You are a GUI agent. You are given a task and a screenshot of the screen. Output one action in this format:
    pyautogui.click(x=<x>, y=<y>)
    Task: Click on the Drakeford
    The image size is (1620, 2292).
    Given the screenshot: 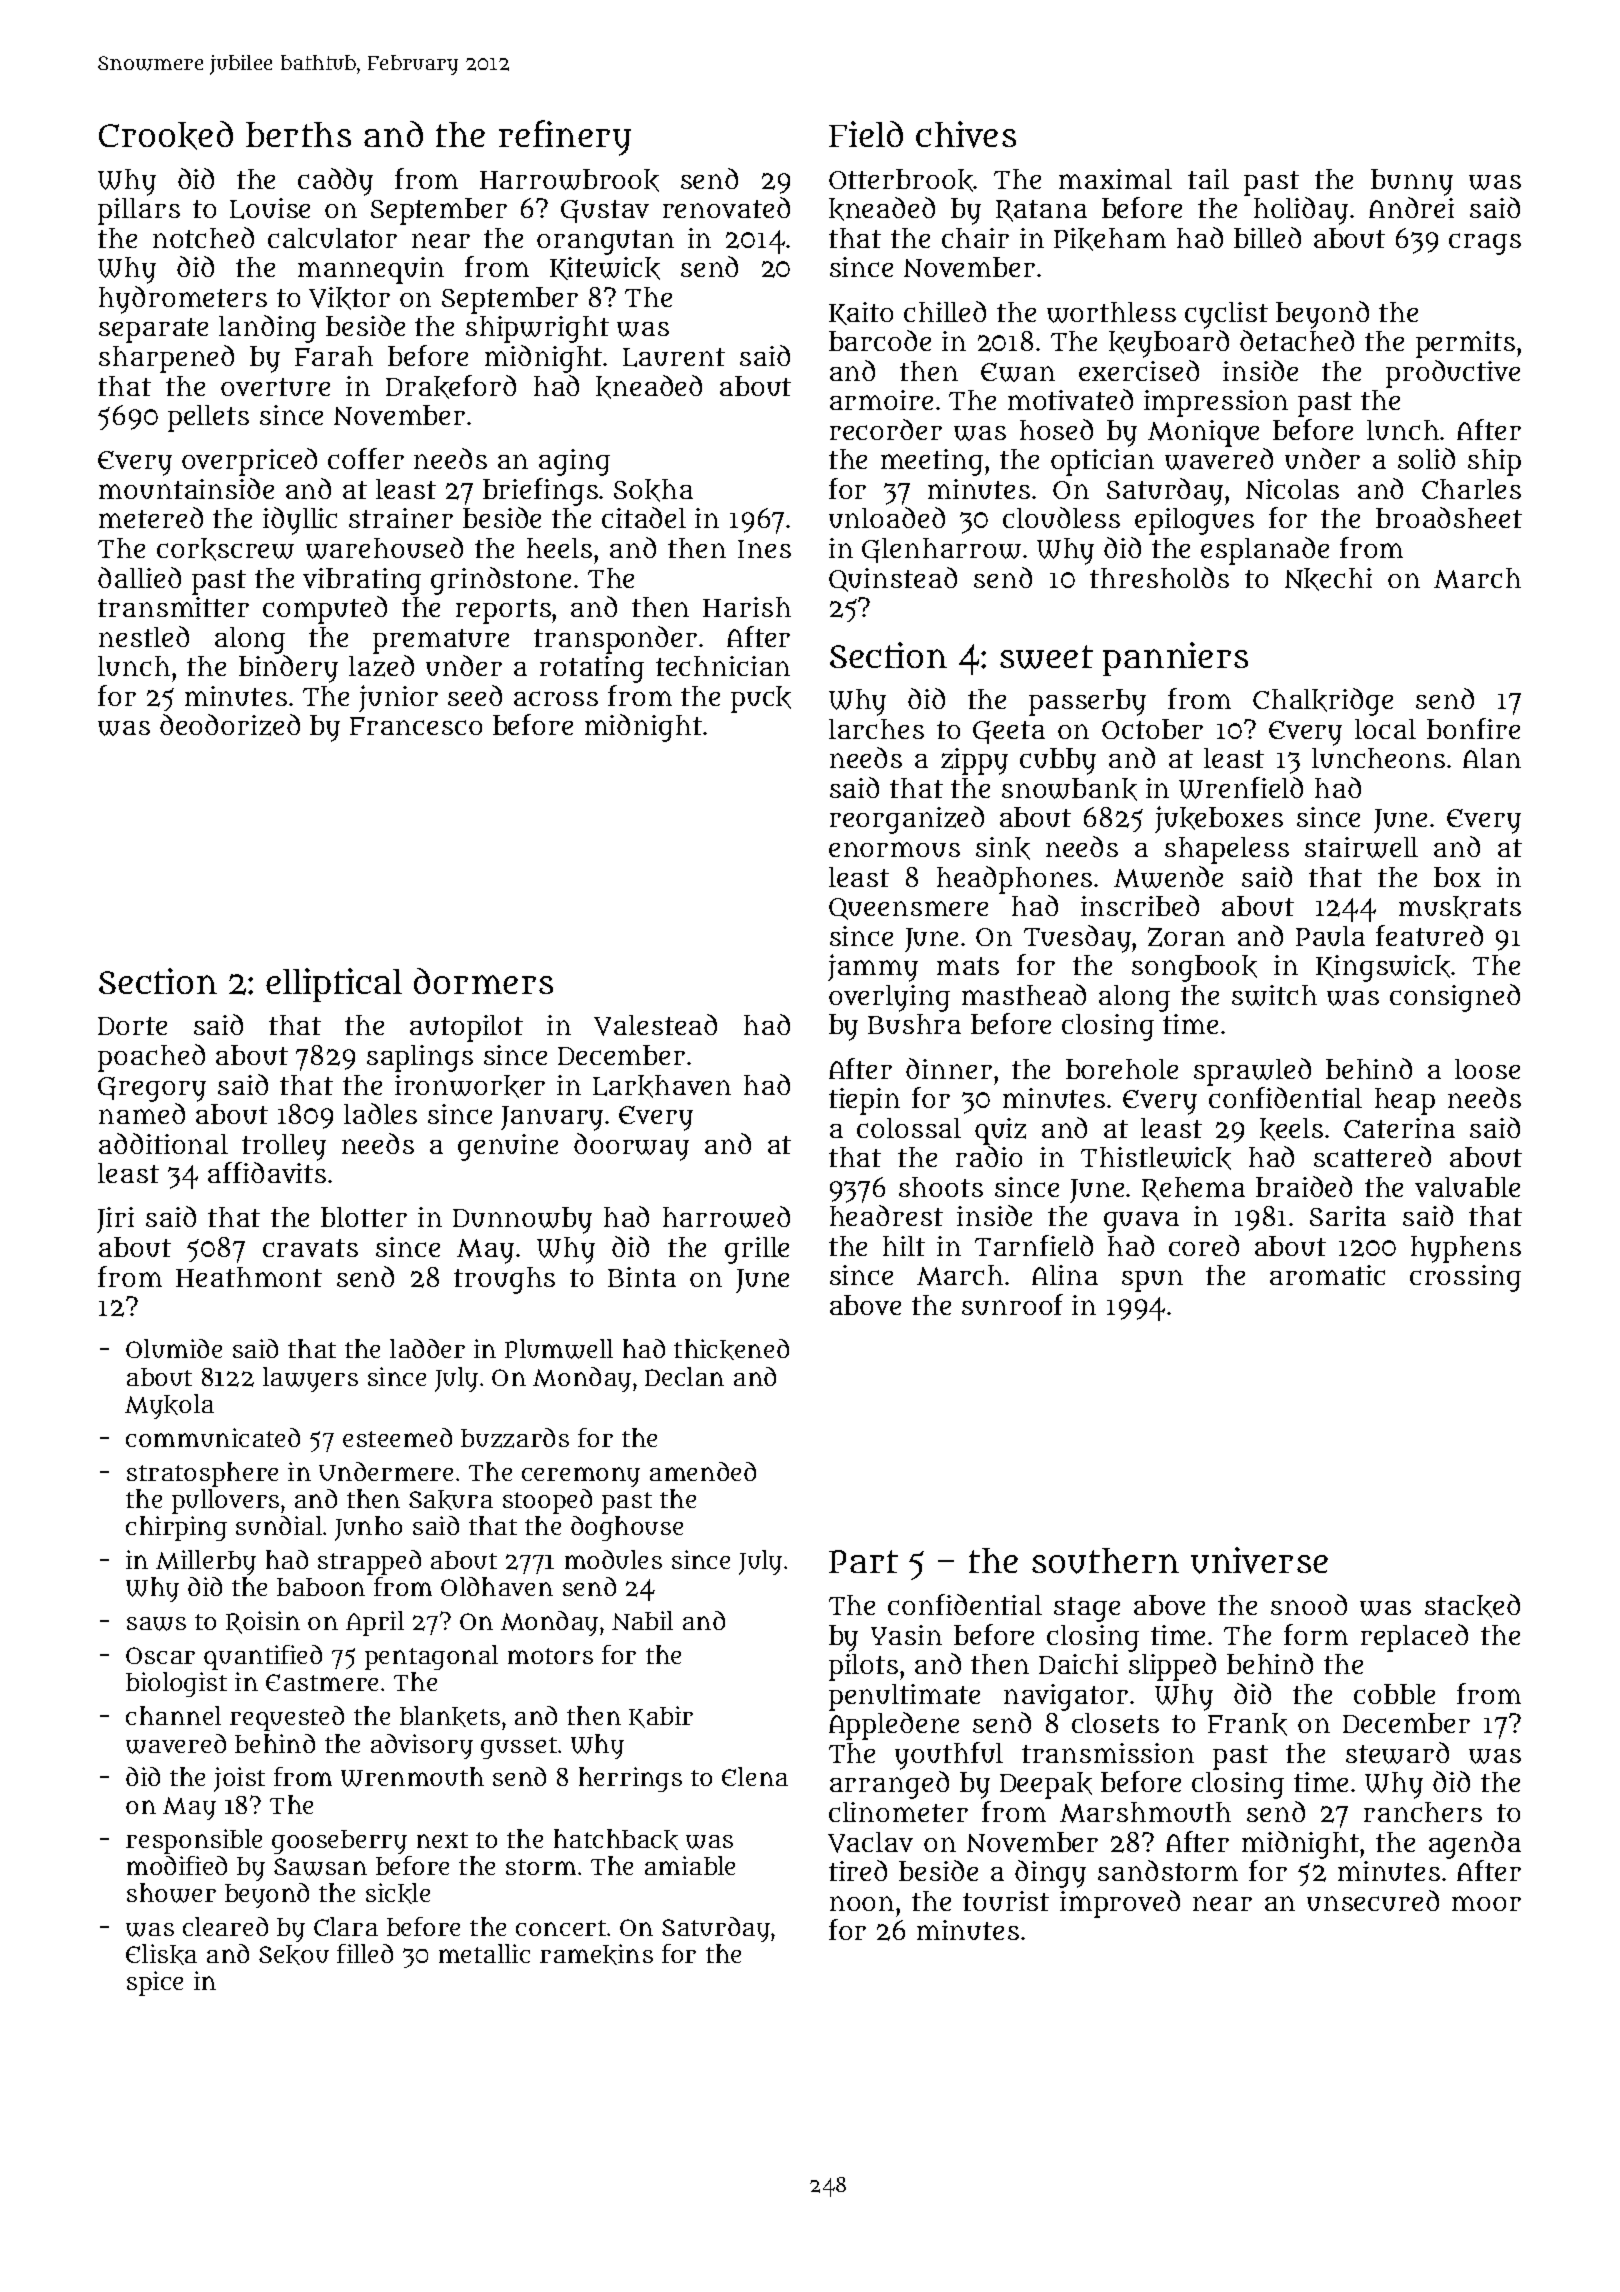 What is the action you would take?
    pyautogui.click(x=451, y=387)
